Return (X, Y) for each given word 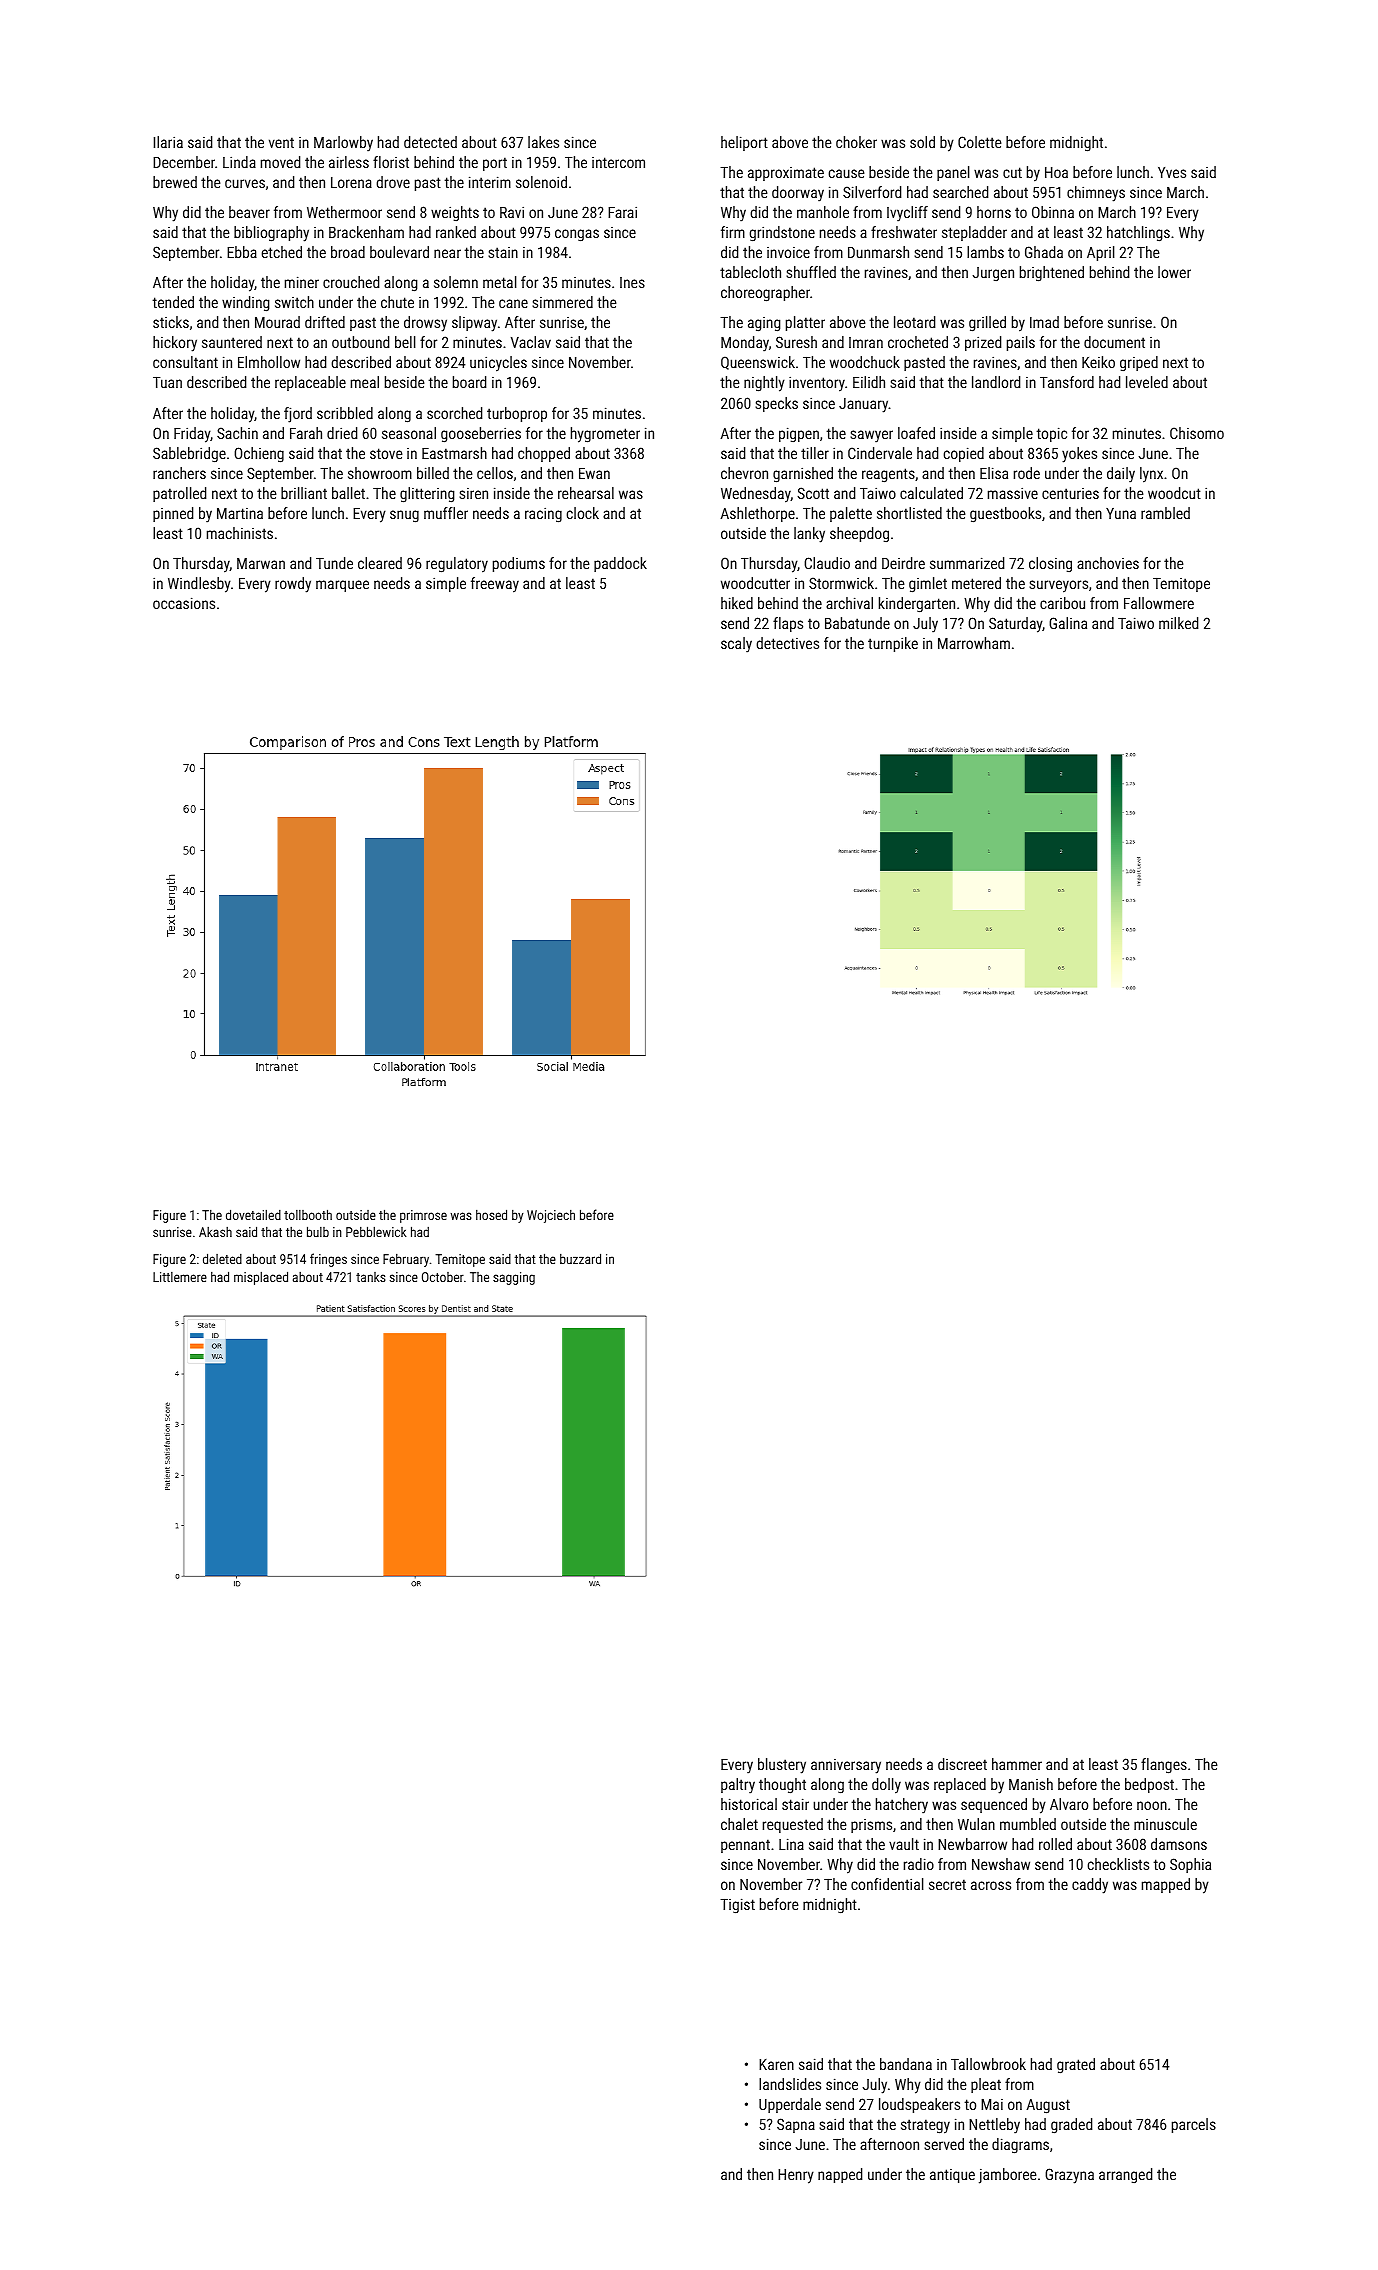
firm (733, 232)
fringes (328, 1260)
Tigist (737, 1906)
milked (1178, 623)
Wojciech (551, 1216)
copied (964, 454)
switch (294, 302)
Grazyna (1069, 2176)
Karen (776, 2064)
